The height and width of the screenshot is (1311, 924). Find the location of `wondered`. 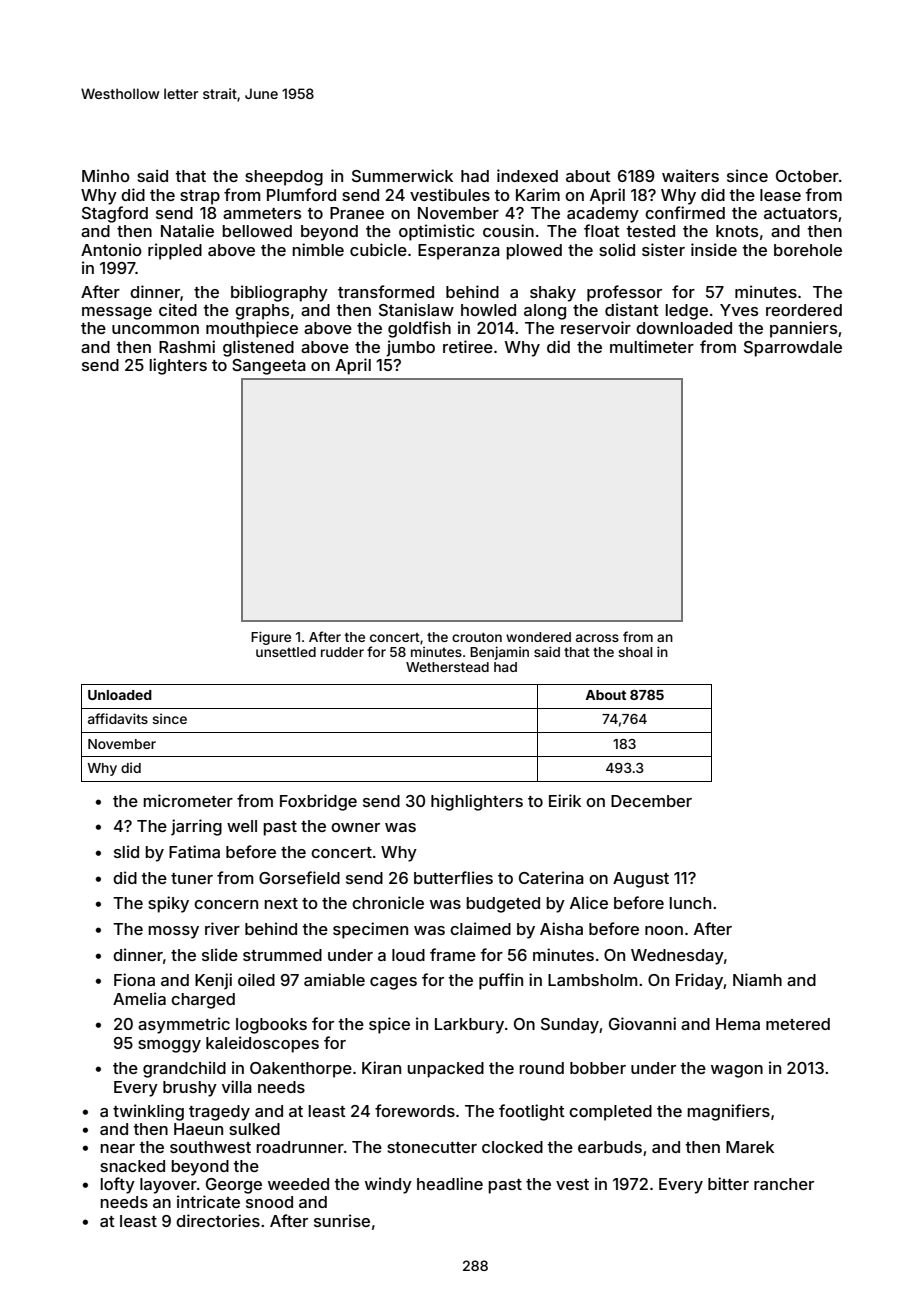

wondered is located at coordinates (538, 637).
